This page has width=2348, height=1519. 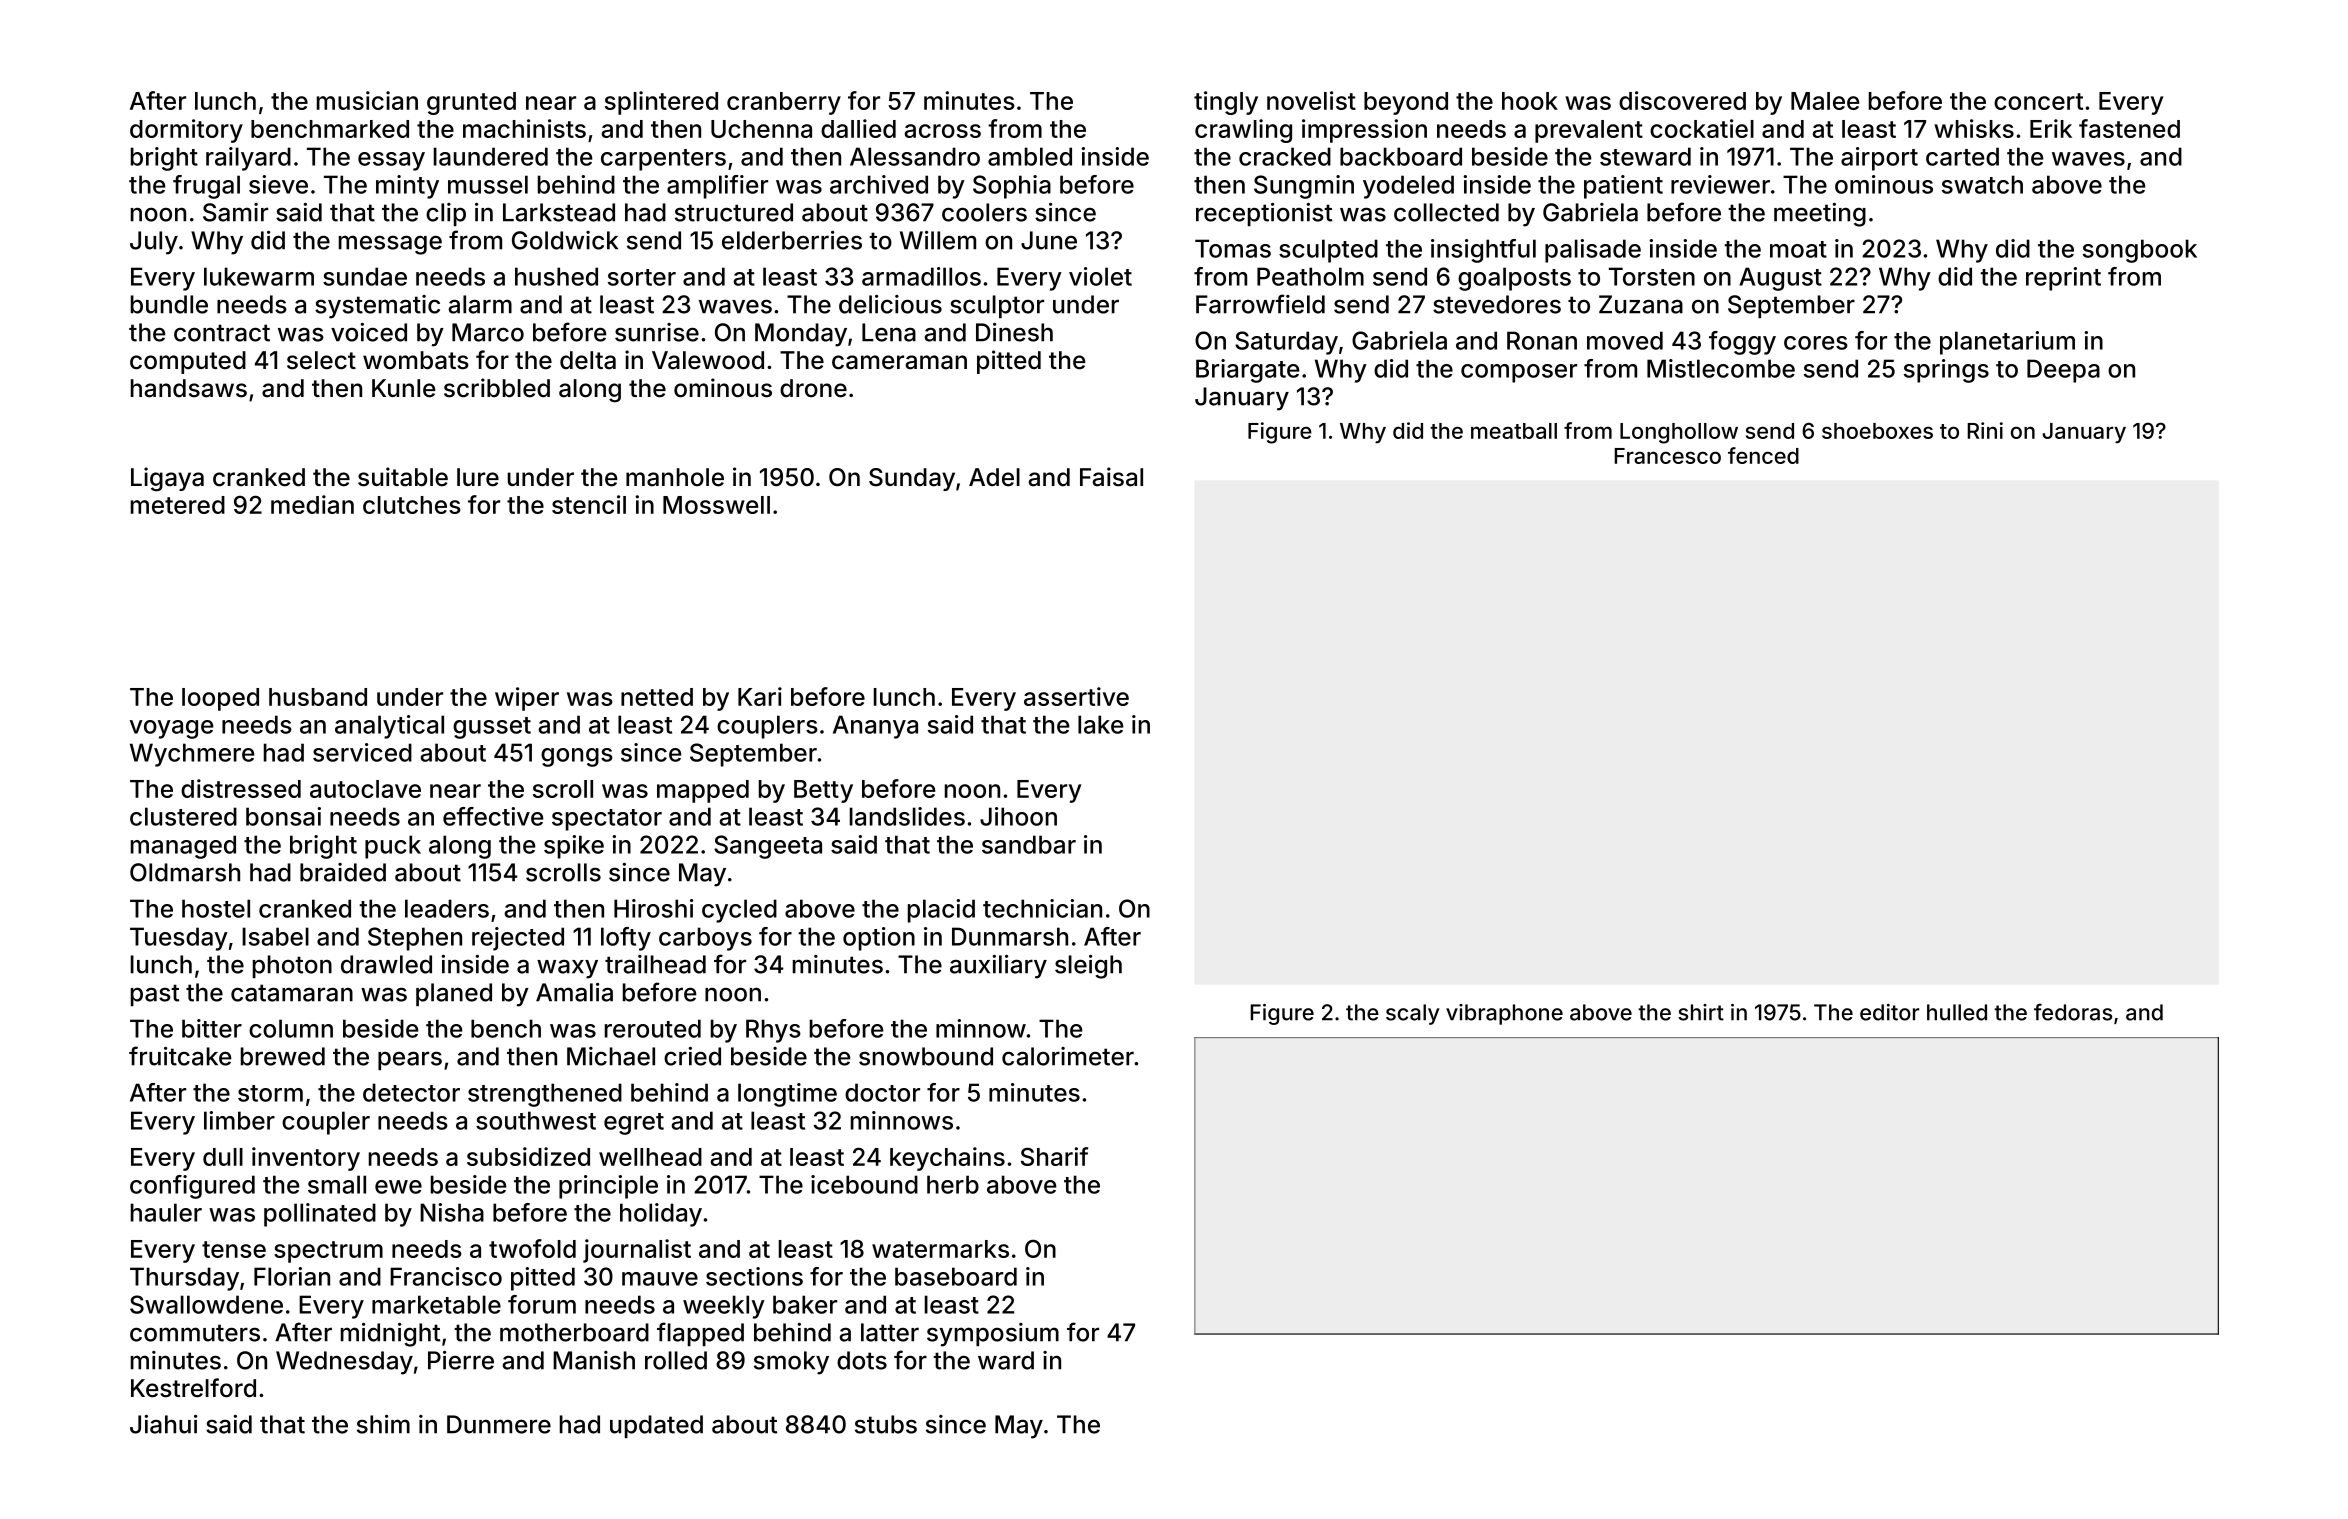 I want to click on fedoras, so click(x=2073, y=1012).
